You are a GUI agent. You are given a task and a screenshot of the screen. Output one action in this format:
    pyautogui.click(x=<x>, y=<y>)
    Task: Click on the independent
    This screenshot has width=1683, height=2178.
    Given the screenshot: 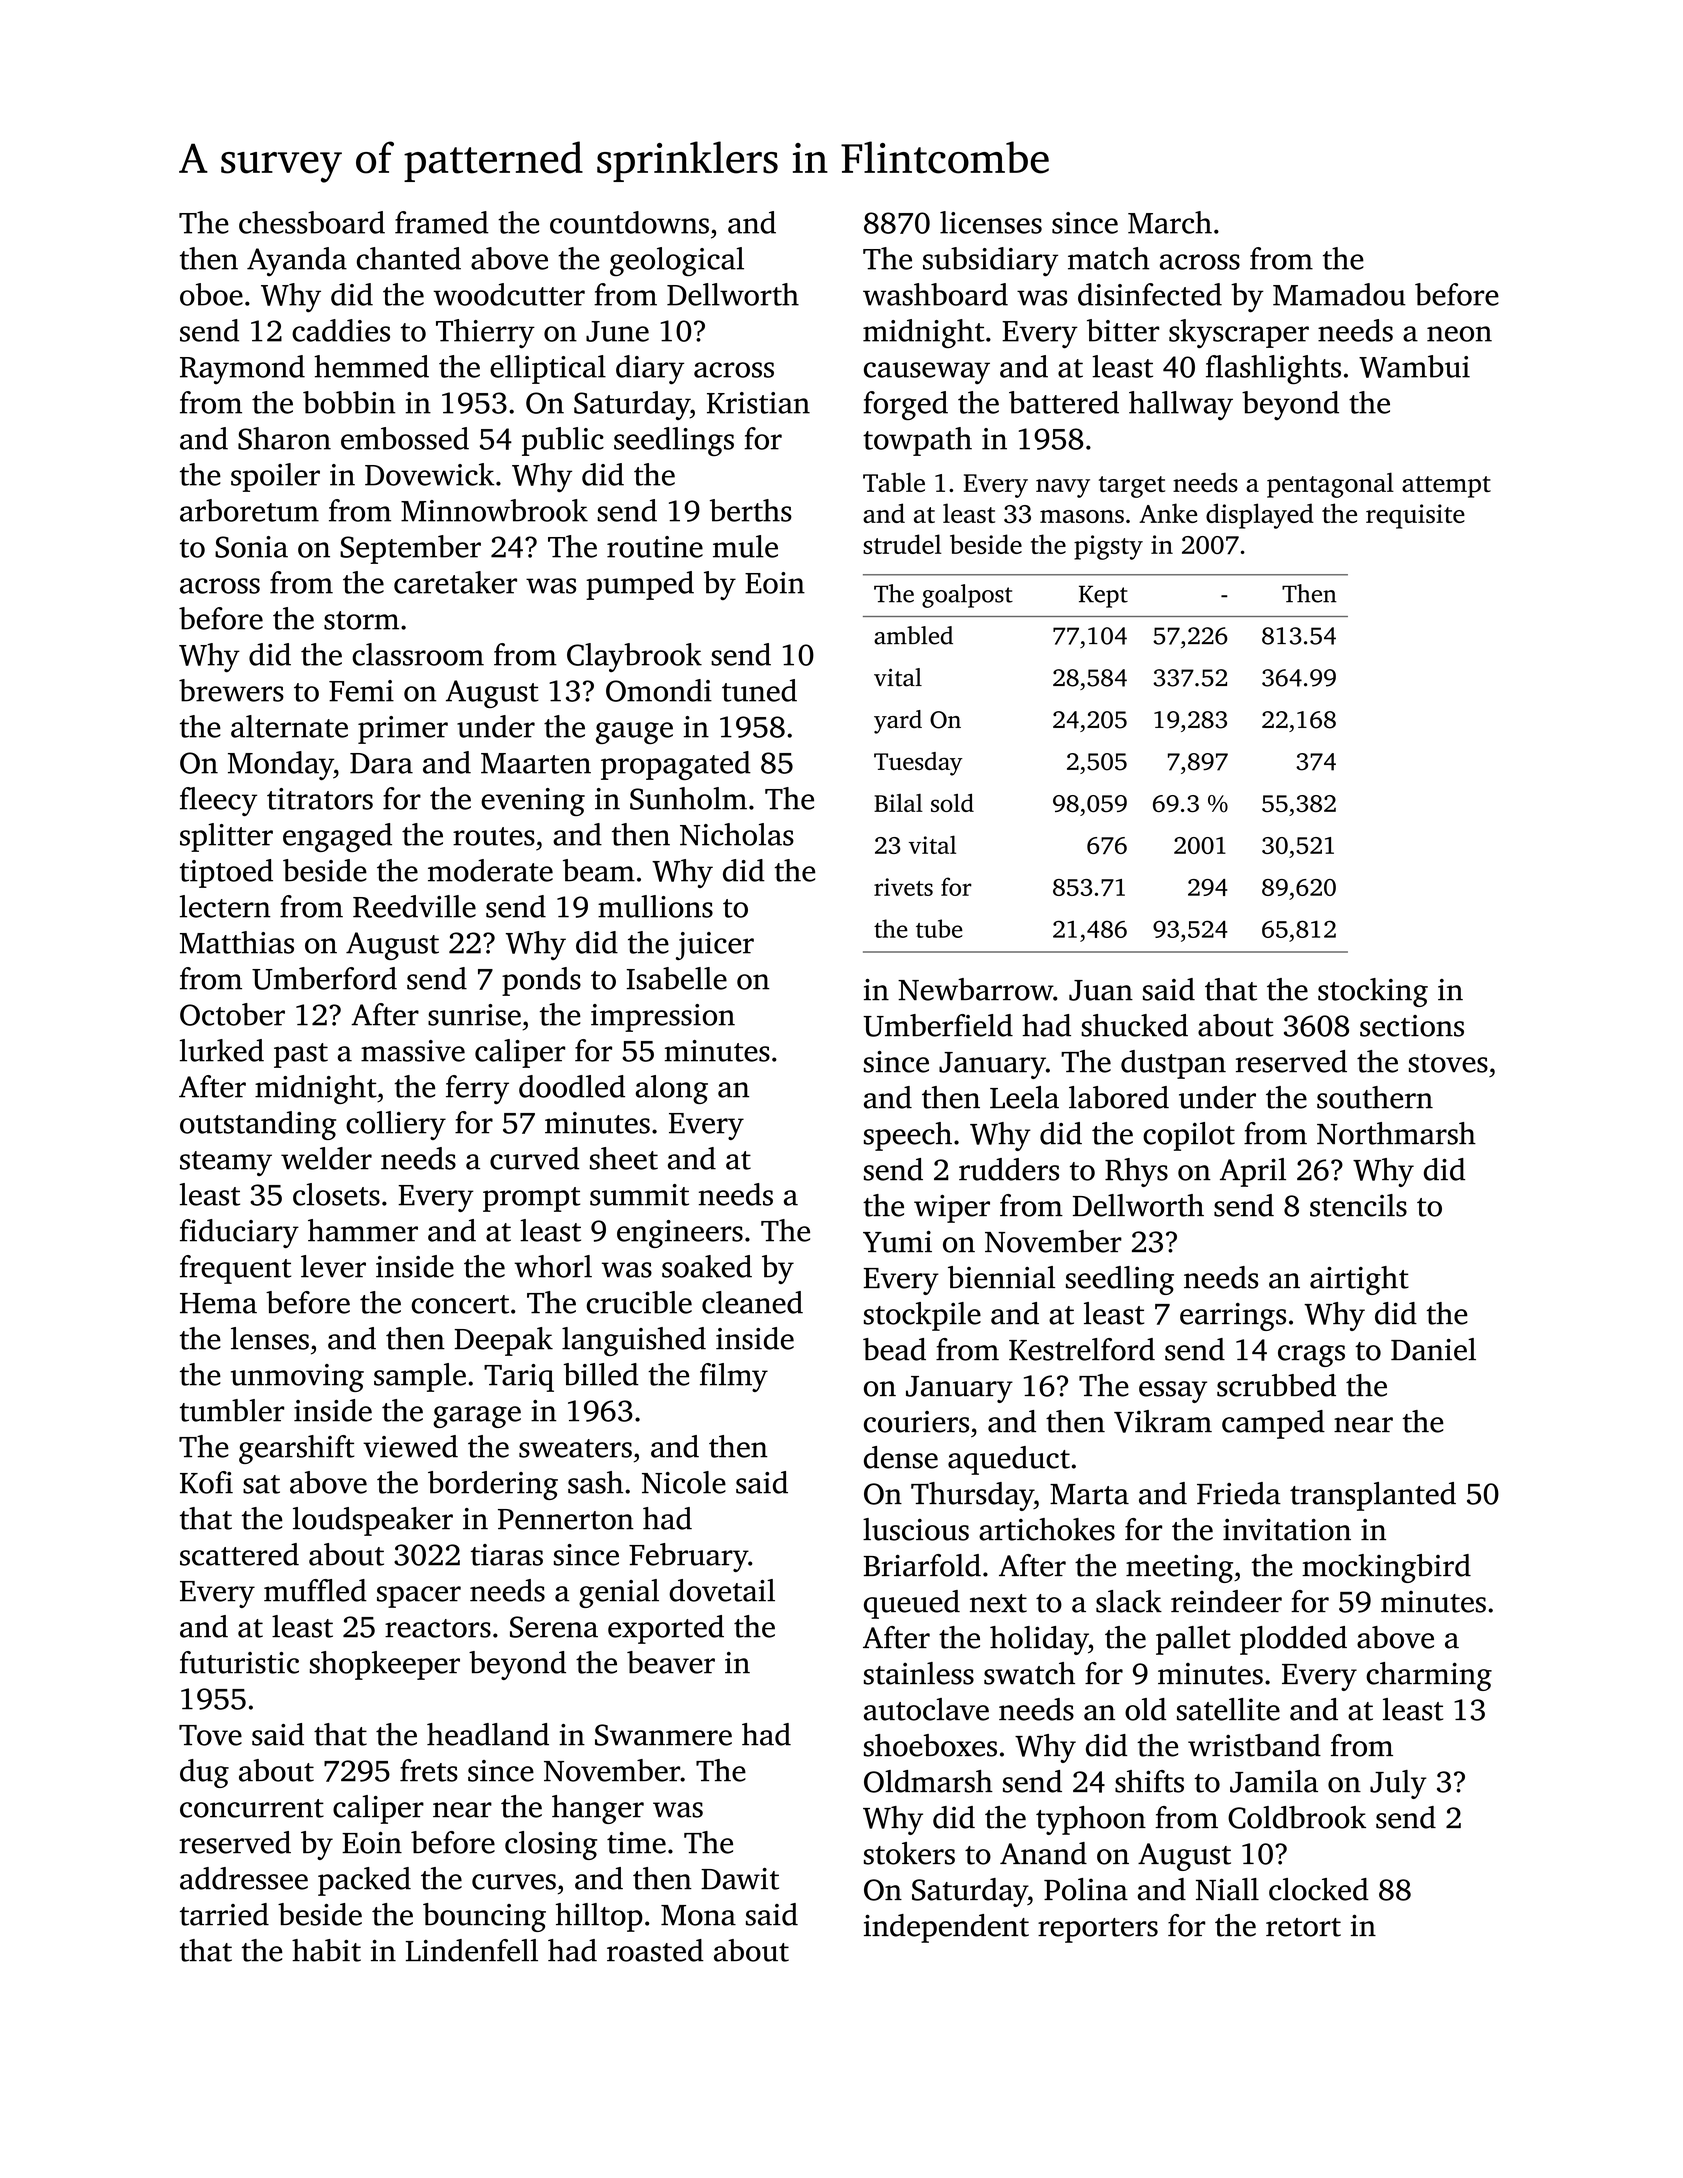 What is the action you would take?
    pyautogui.click(x=946, y=1928)
